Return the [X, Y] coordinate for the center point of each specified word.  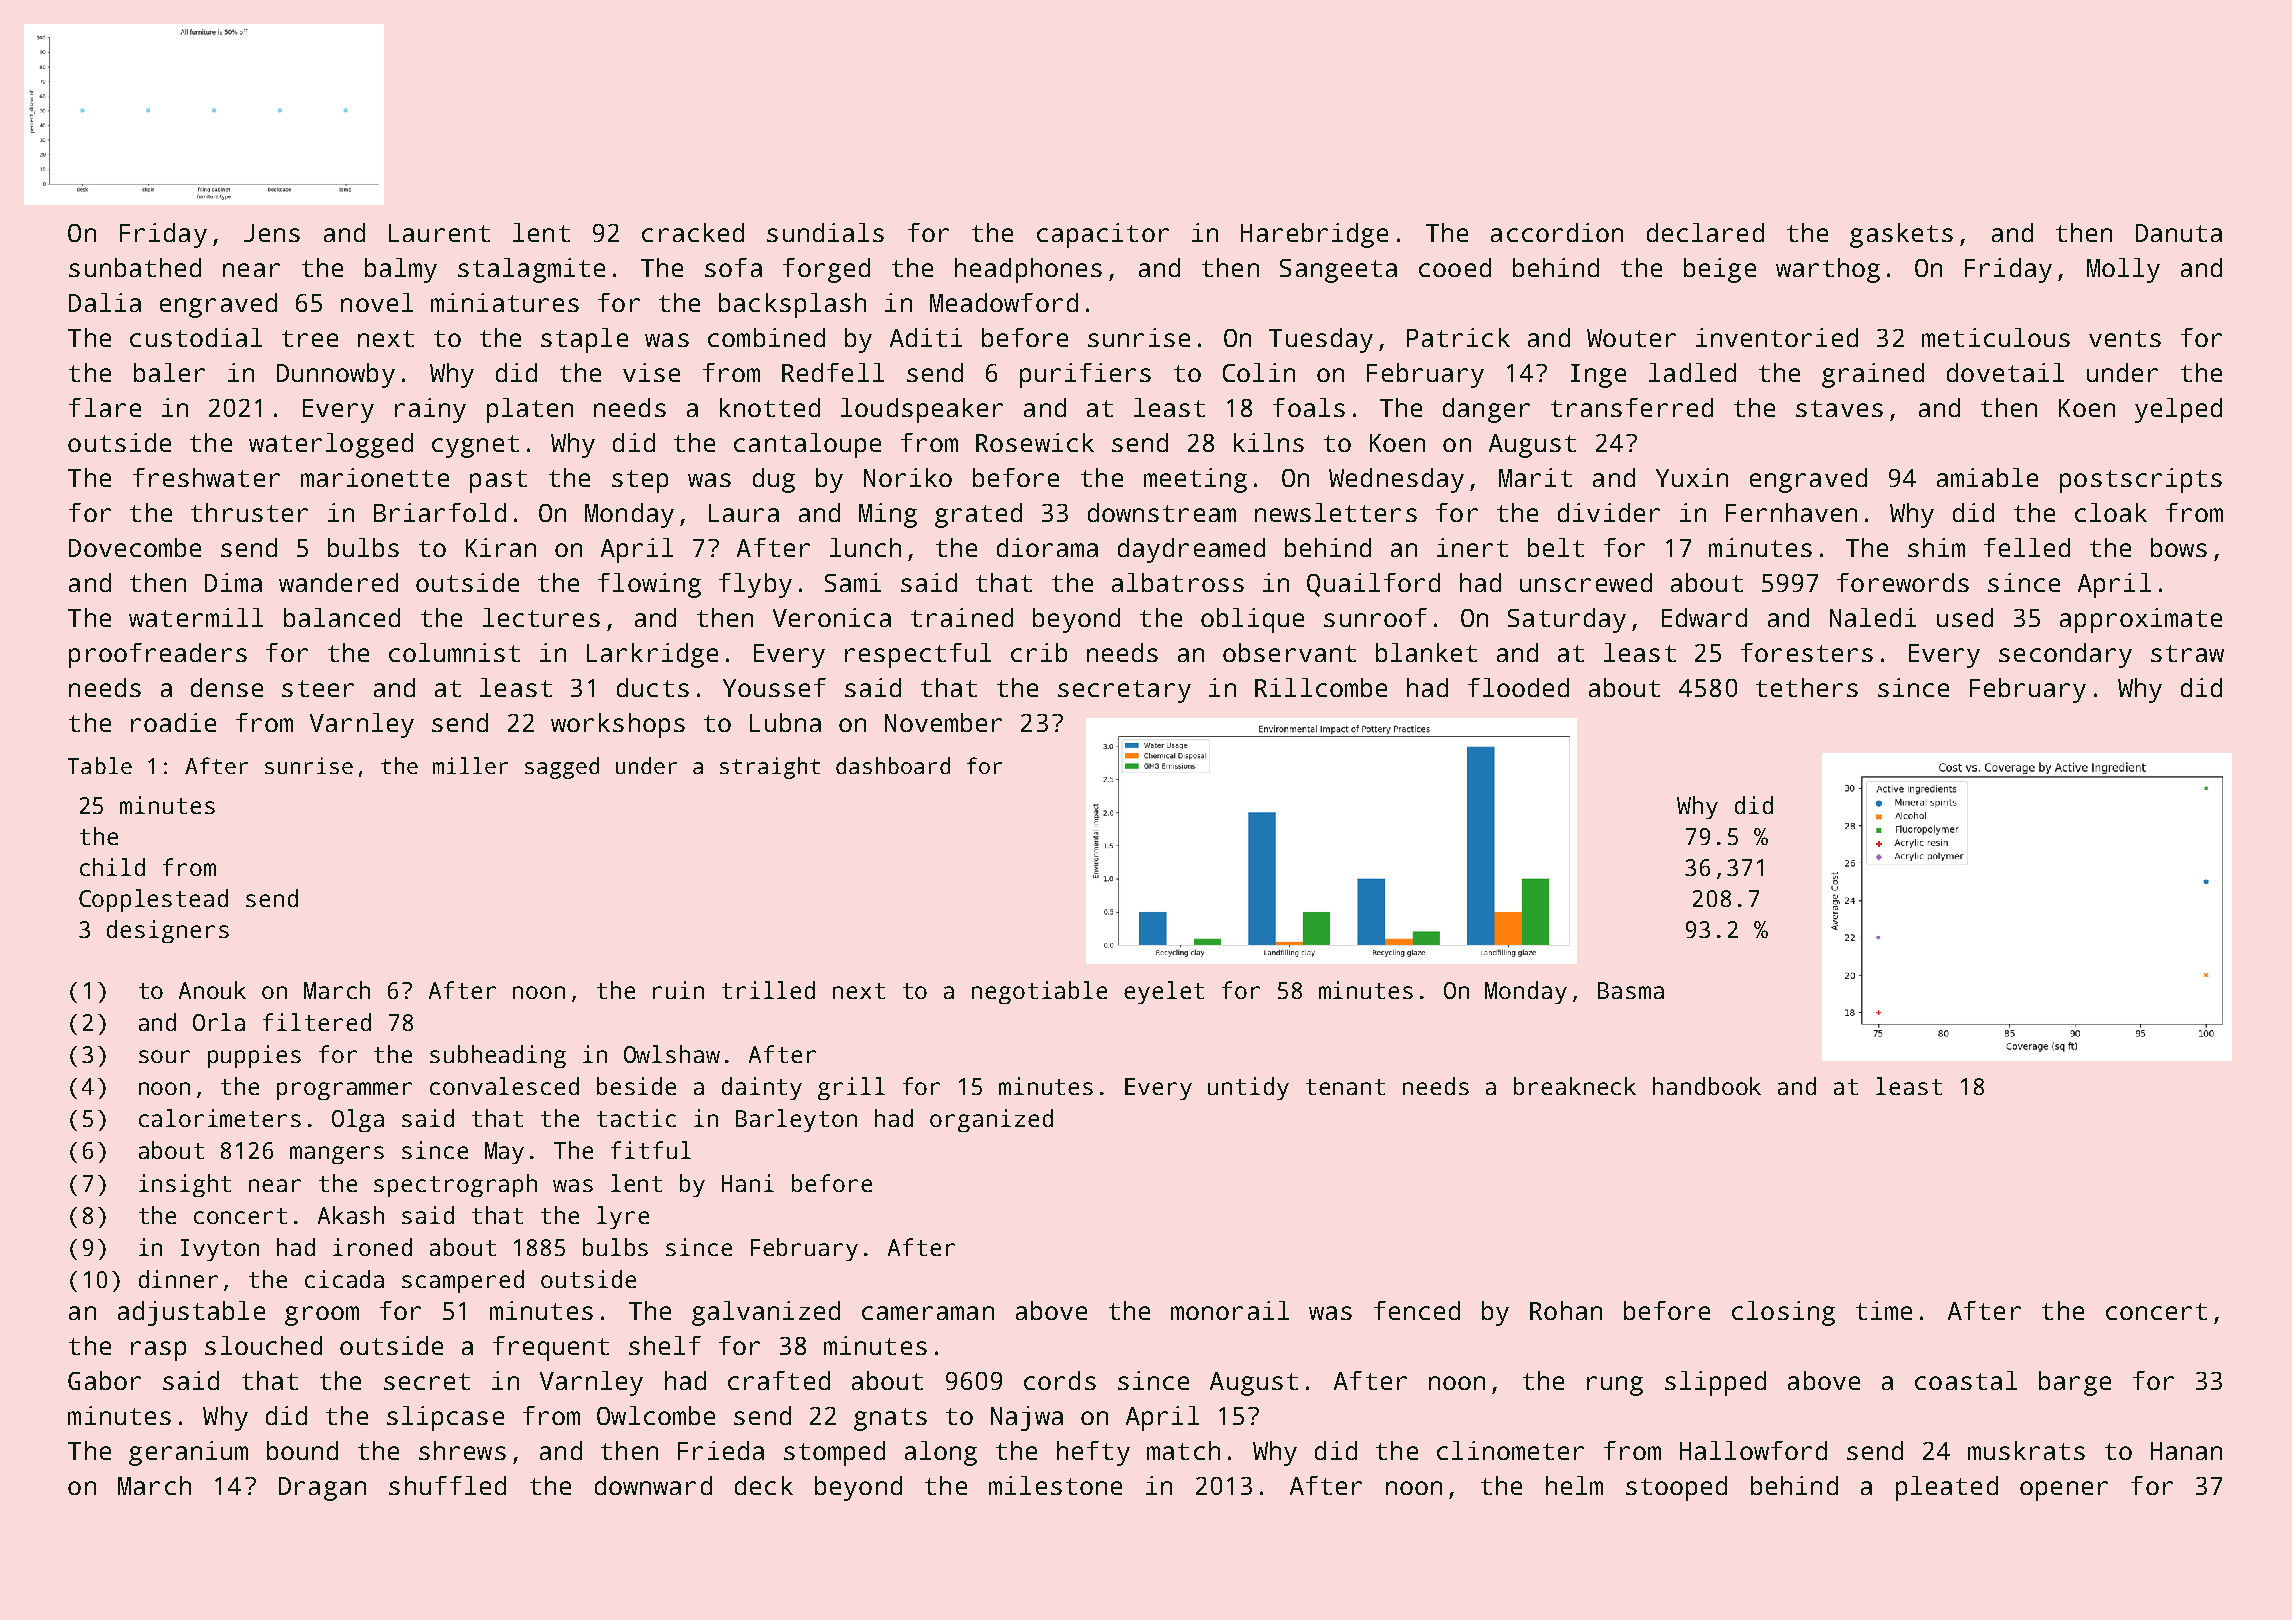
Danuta [2179, 233]
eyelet [1164, 992]
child [112, 867]
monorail [1230, 1310]
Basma [1631, 990]
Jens [272, 233]
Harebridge [1314, 235]
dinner [178, 1279]
